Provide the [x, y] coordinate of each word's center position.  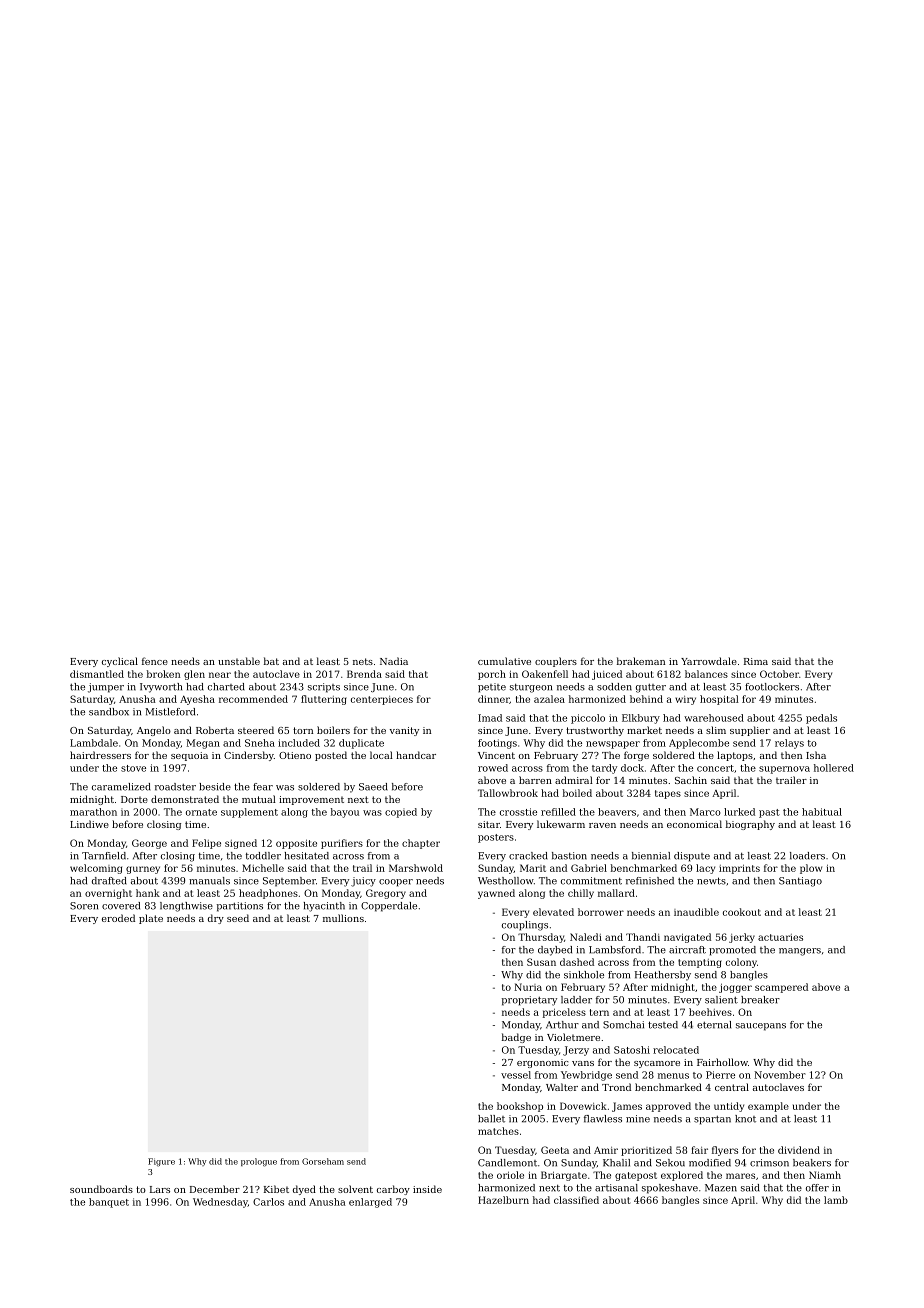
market [644, 730]
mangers [800, 952]
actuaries [780, 937]
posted [331, 756]
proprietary [529, 1001]
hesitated [307, 856]
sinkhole [584, 975]
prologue [259, 1162]
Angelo [154, 731]
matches [498, 1131]
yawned [496, 894]
